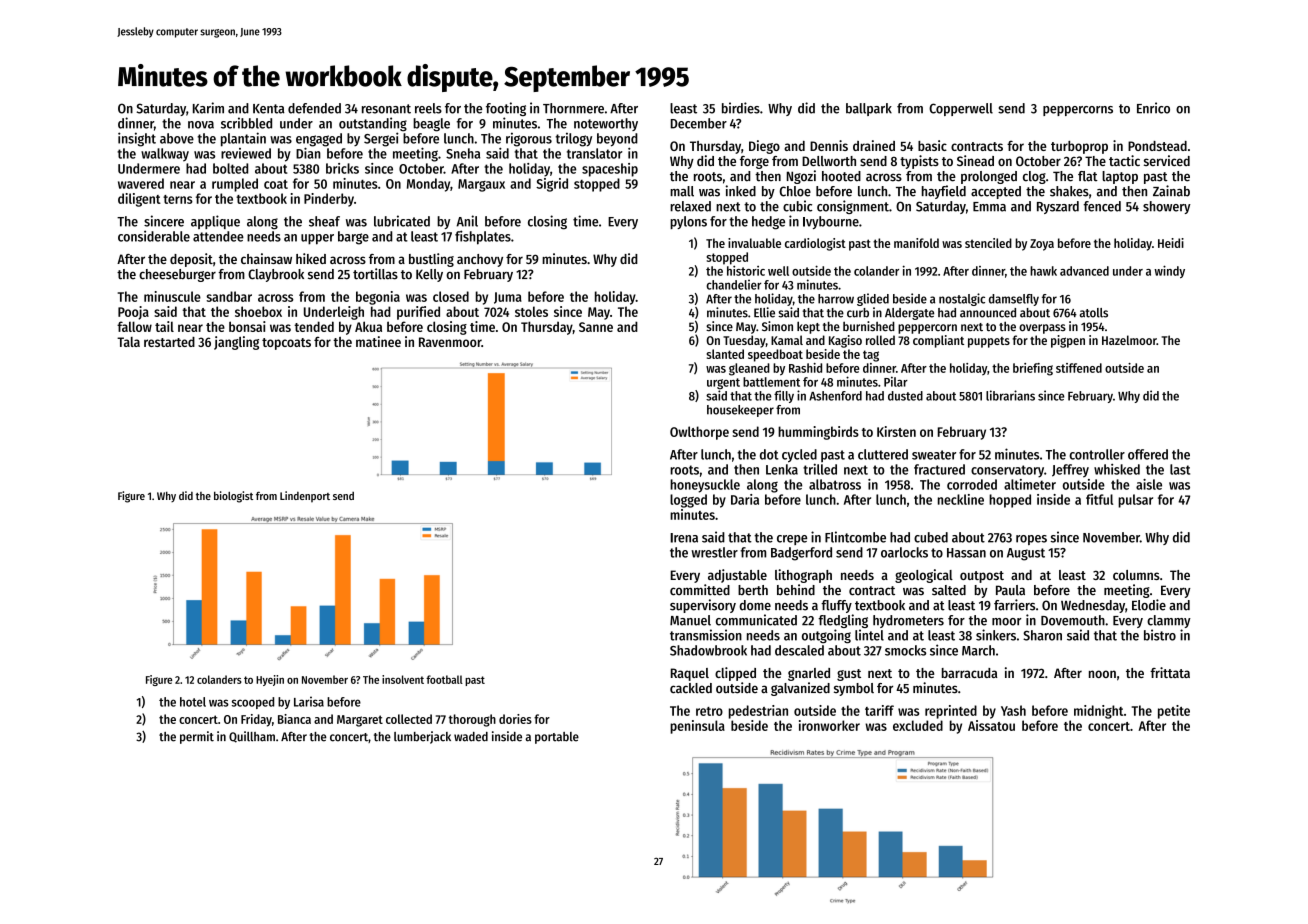 The image size is (1308, 924). I want to click on stiffened, so click(1079, 368).
